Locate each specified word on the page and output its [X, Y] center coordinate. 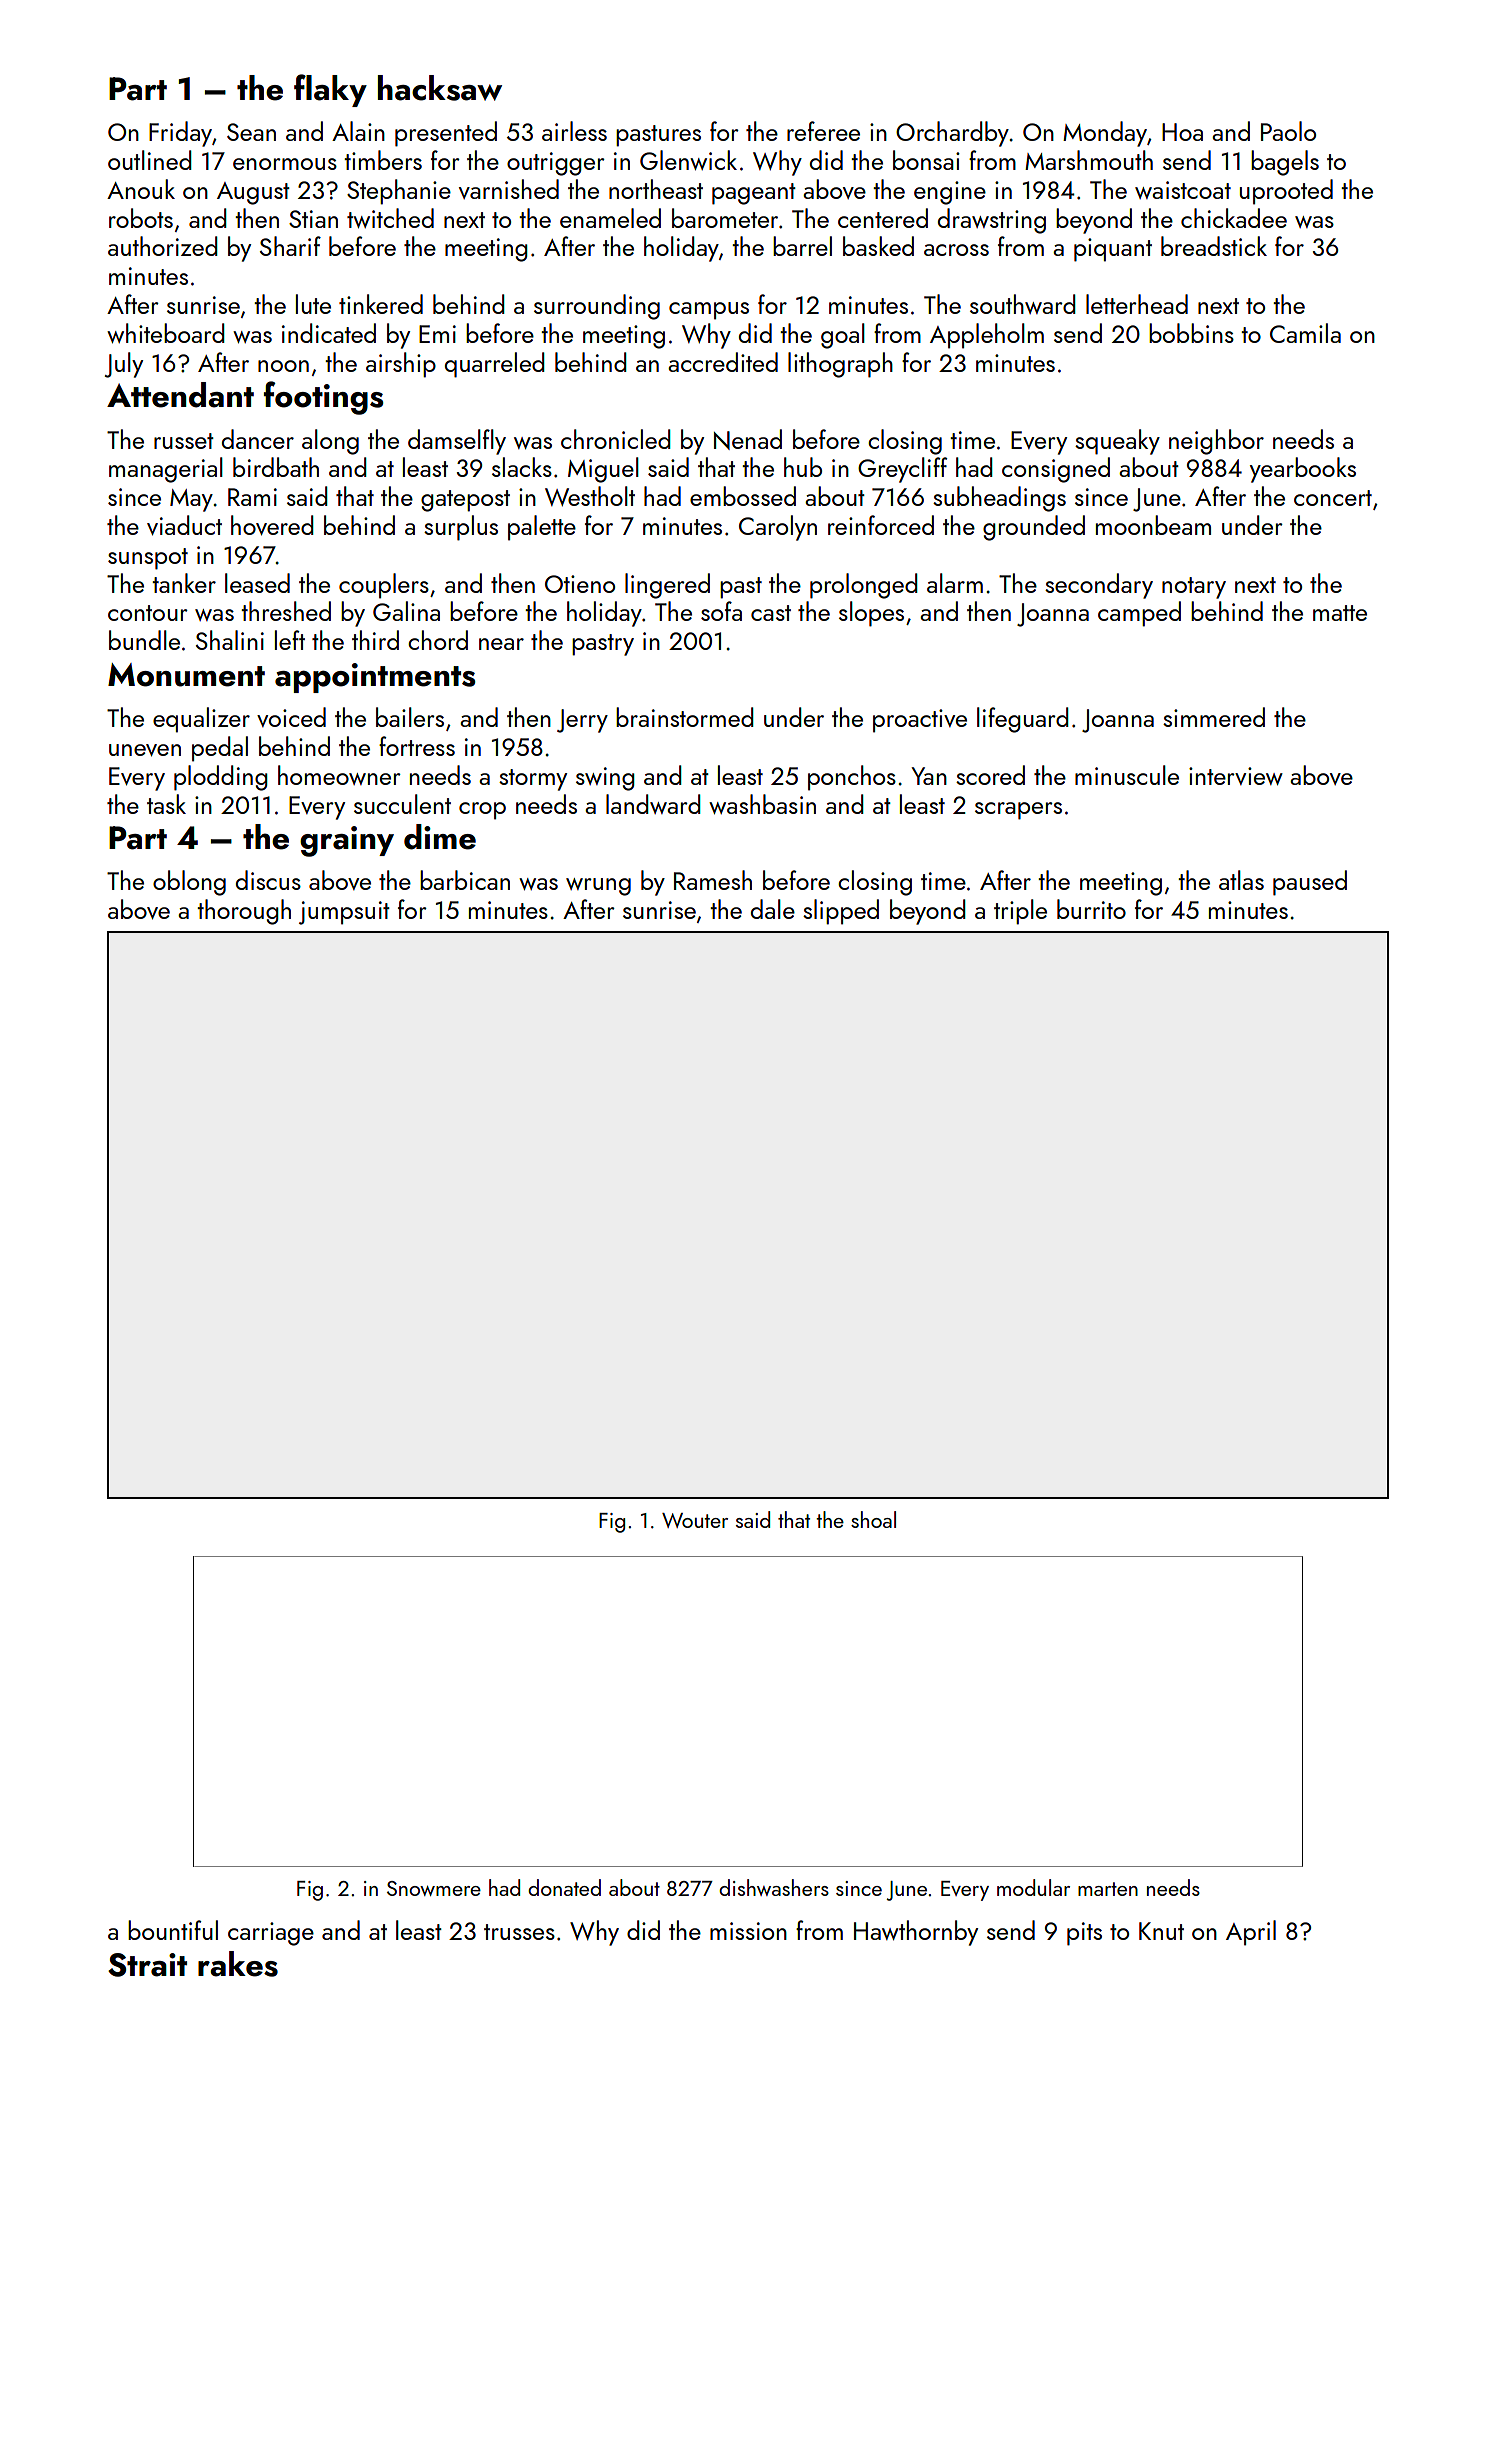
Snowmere [434, 1888]
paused [1310, 883]
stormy [533, 780]
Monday [1105, 134]
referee [823, 131]
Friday [180, 134]
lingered [667, 586]
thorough [244, 912]
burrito [1091, 909]
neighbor [1216, 442]
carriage [271, 1934]
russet [184, 441]
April [1251, 1933]
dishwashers [774, 1887]
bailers [410, 717]
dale [773, 909]
